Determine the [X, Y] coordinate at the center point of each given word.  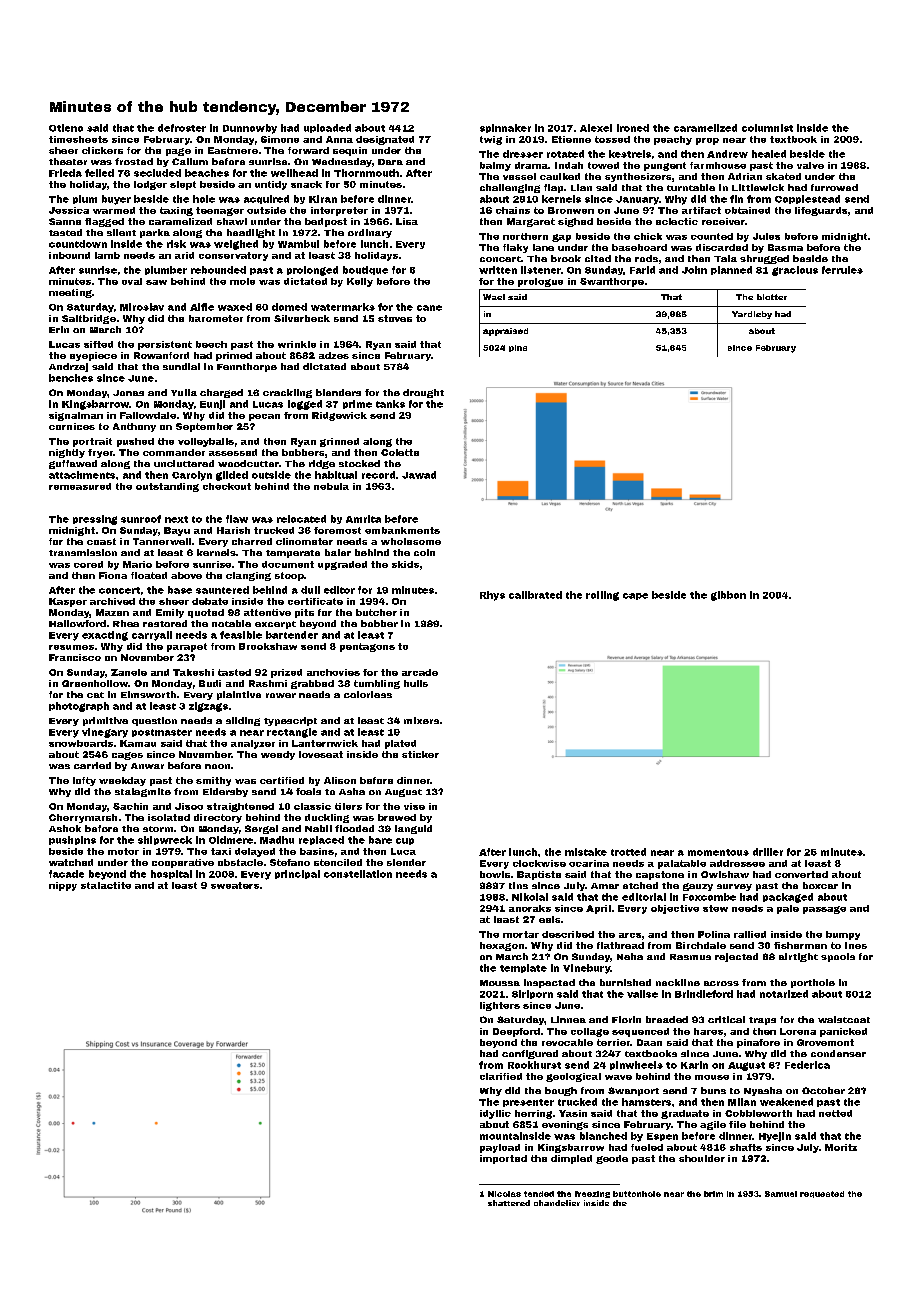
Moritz [841, 1147]
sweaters [235, 885]
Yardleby [752, 315]
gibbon [728, 596]
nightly [67, 453]
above [186, 575]
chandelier [557, 1203]
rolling [602, 596]
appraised [505, 332]
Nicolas [504, 1194]
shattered [509, 1203]
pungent [665, 166]
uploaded [327, 128]
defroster [182, 128]
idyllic [495, 1114]
